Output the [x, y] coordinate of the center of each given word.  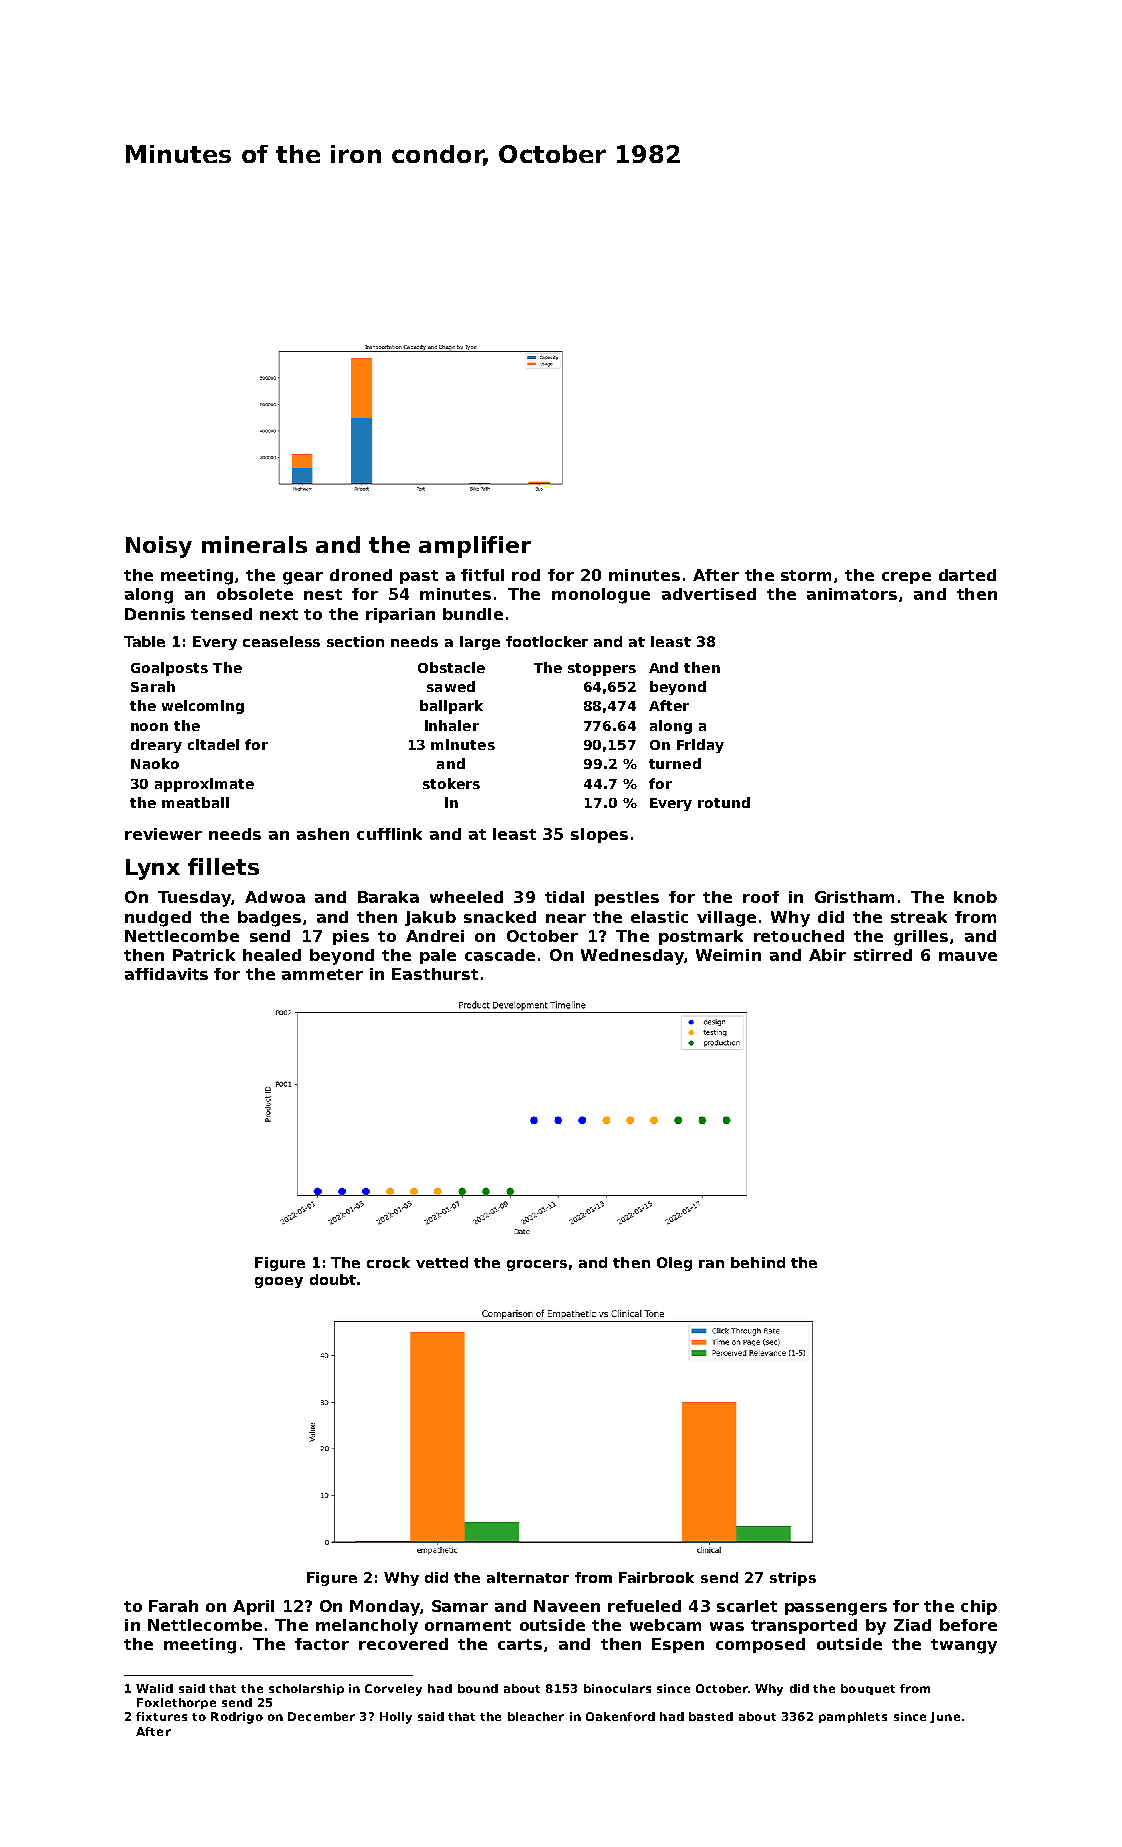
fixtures [161, 1716]
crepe [906, 578]
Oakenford [620, 1716]
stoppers [602, 669]
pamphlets [853, 1717]
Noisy [159, 547]
